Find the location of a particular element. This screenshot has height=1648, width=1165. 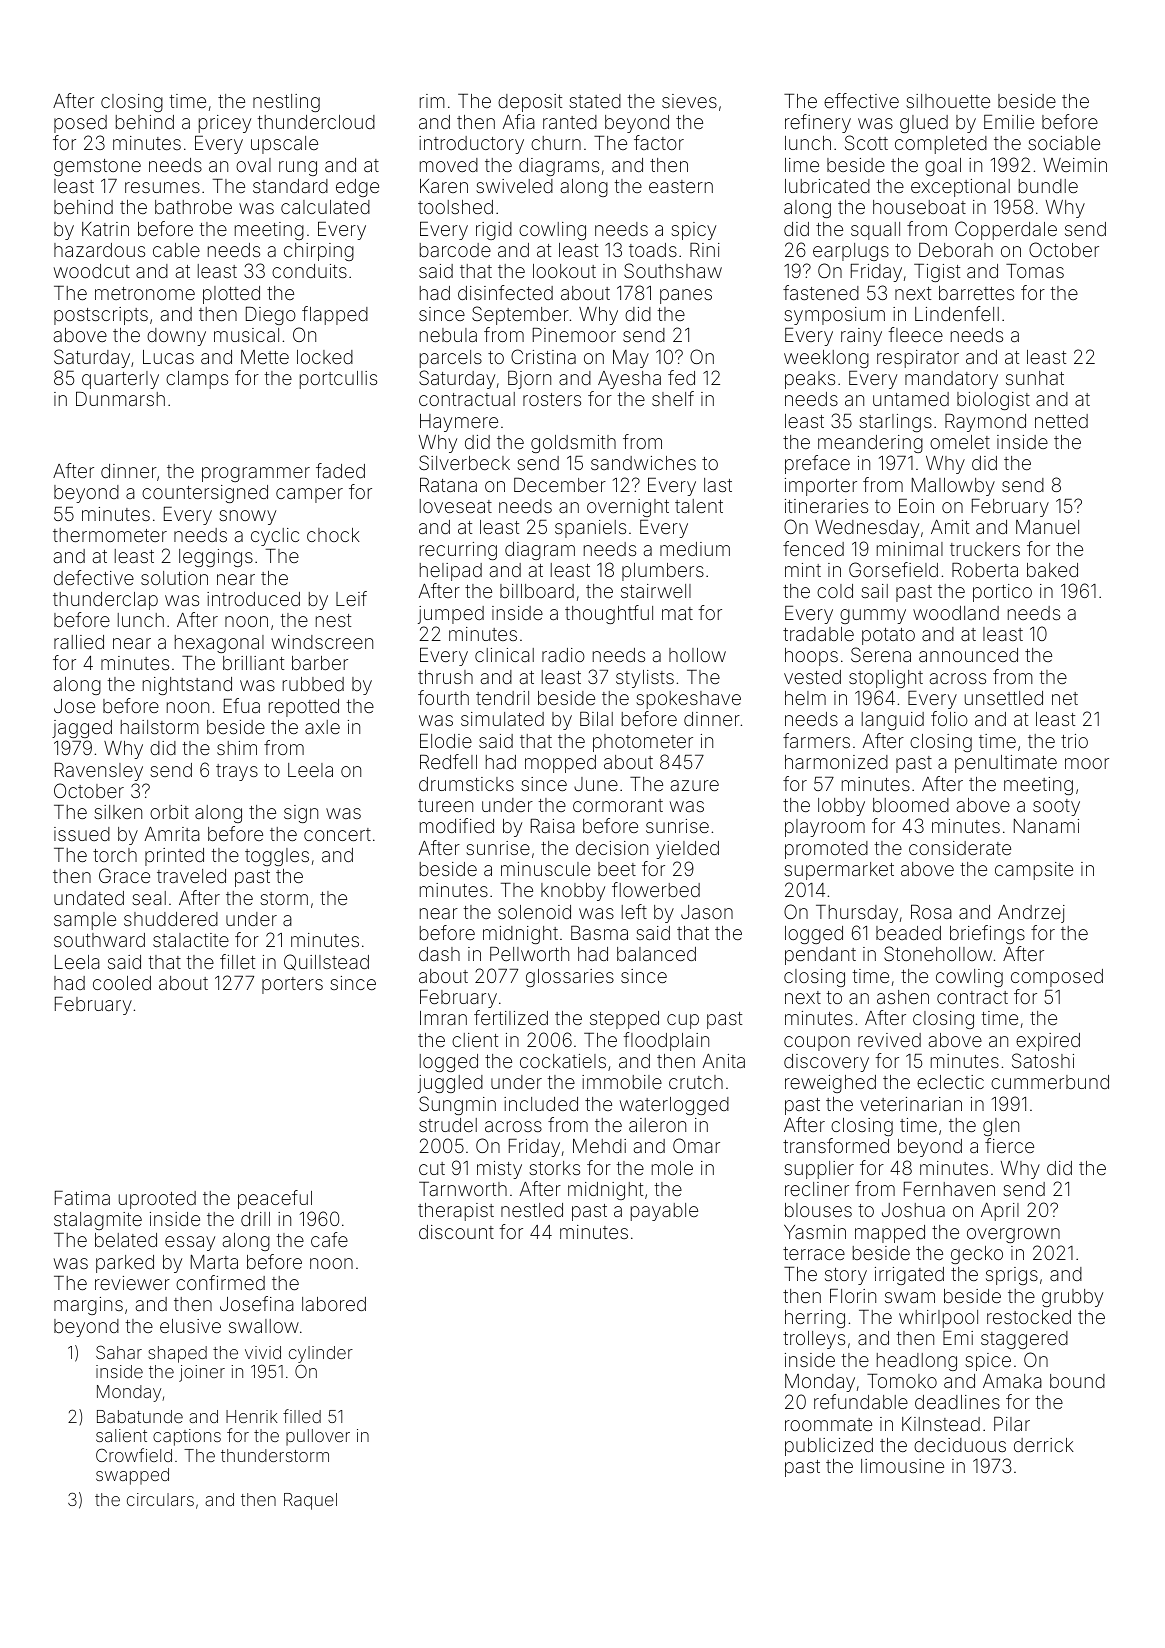

sieves is located at coordinates (689, 101).
